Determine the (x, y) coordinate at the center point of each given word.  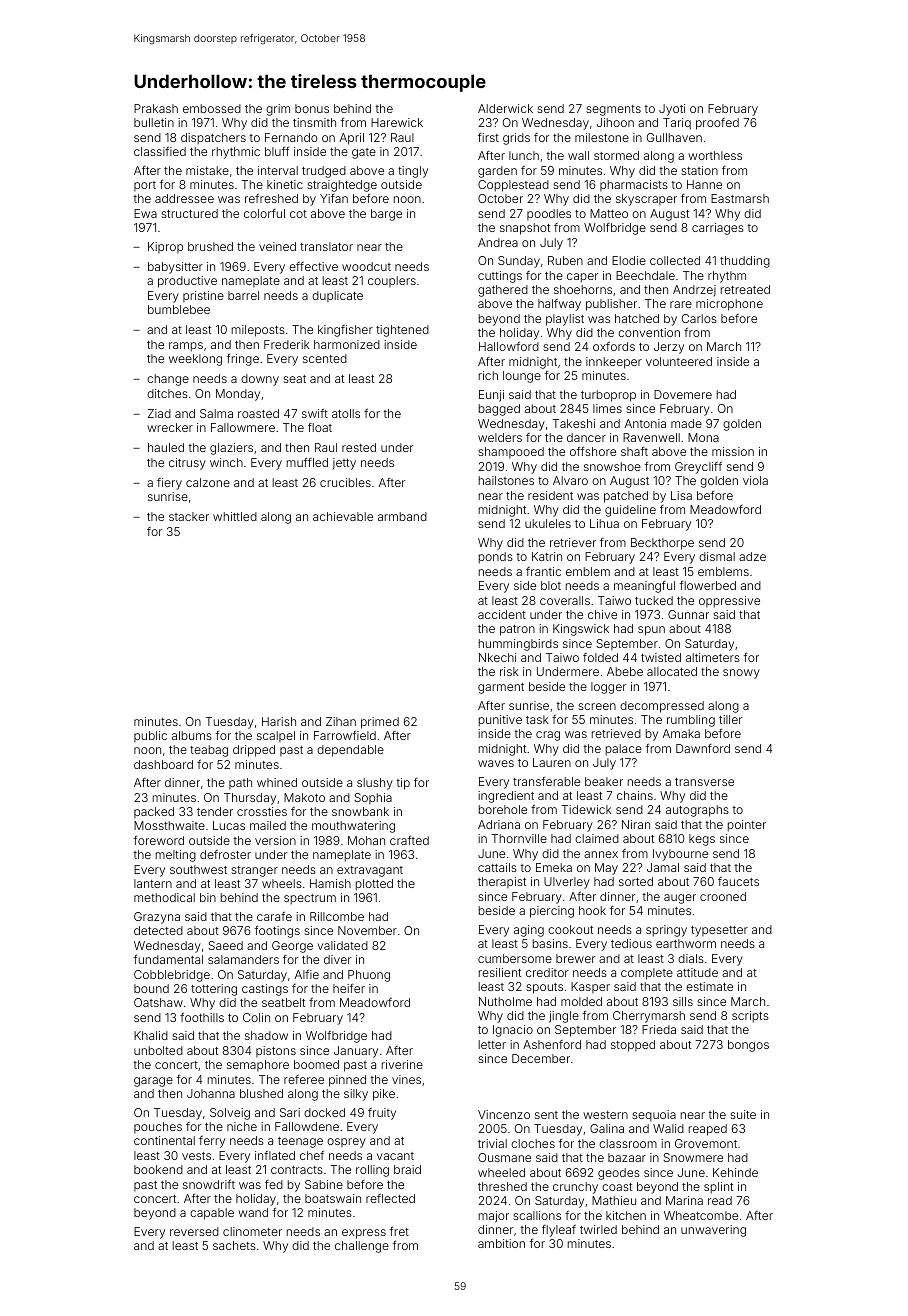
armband (402, 516)
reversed (194, 1231)
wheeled (501, 1172)
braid (407, 1169)
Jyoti (672, 110)
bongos (748, 1046)
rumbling (691, 721)
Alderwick (505, 108)
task (537, 719)
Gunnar (688, 614)
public (150, 736)
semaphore (258, 1065)
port (145, 186)
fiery (169, 484)
